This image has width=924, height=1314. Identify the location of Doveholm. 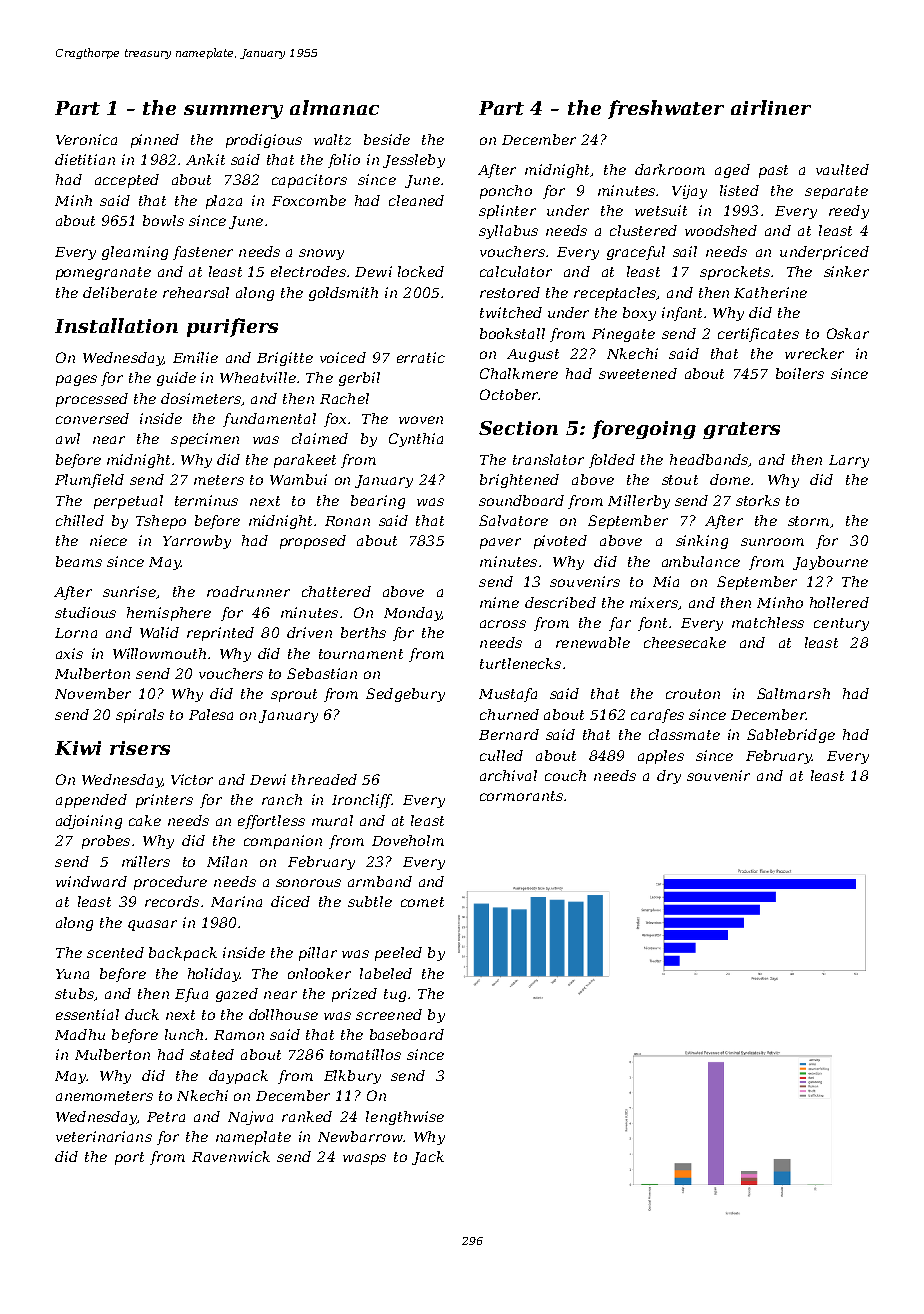
(408, 840).
